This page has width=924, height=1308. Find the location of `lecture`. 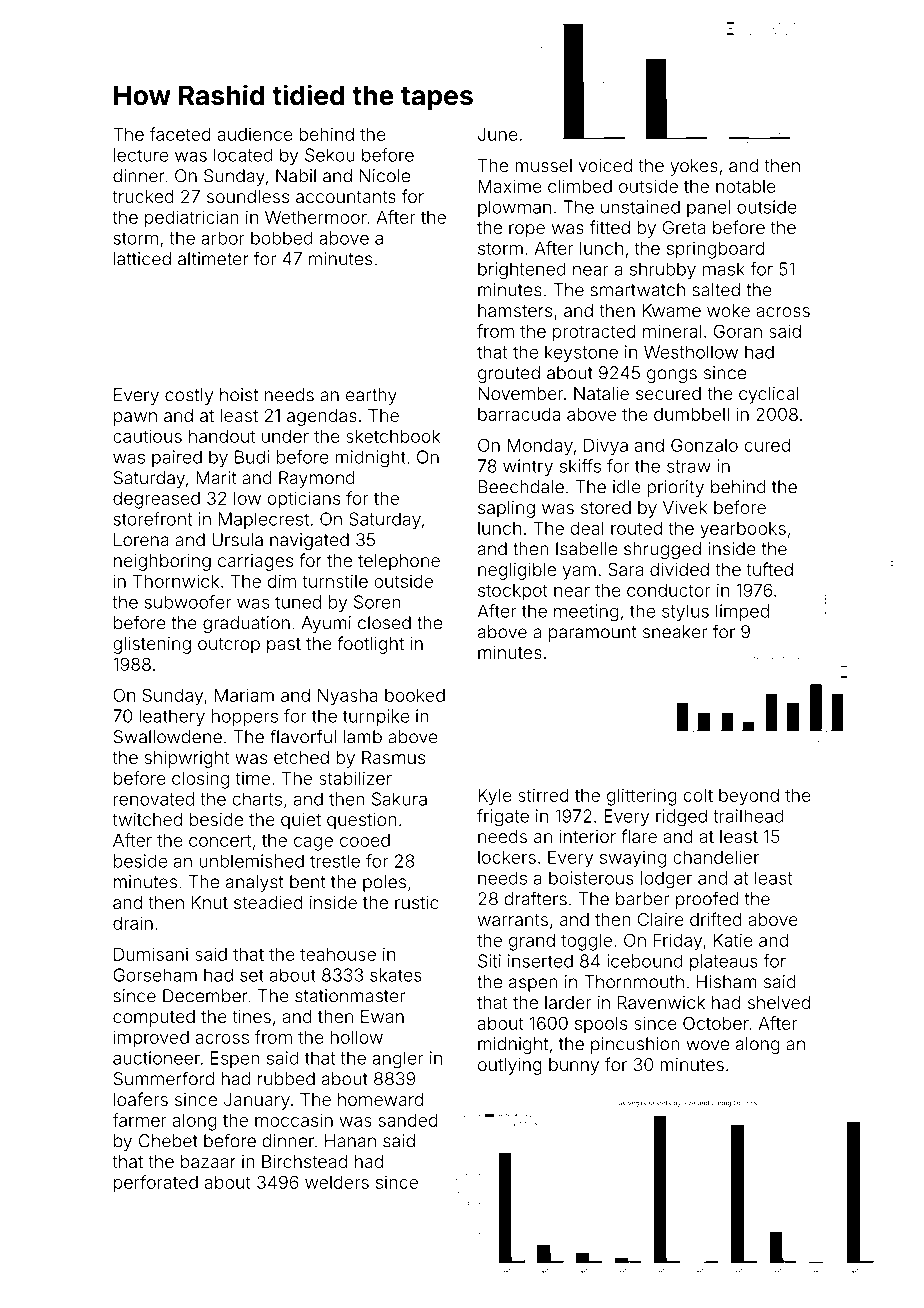

lecture is located at coordinates (141, 155).
